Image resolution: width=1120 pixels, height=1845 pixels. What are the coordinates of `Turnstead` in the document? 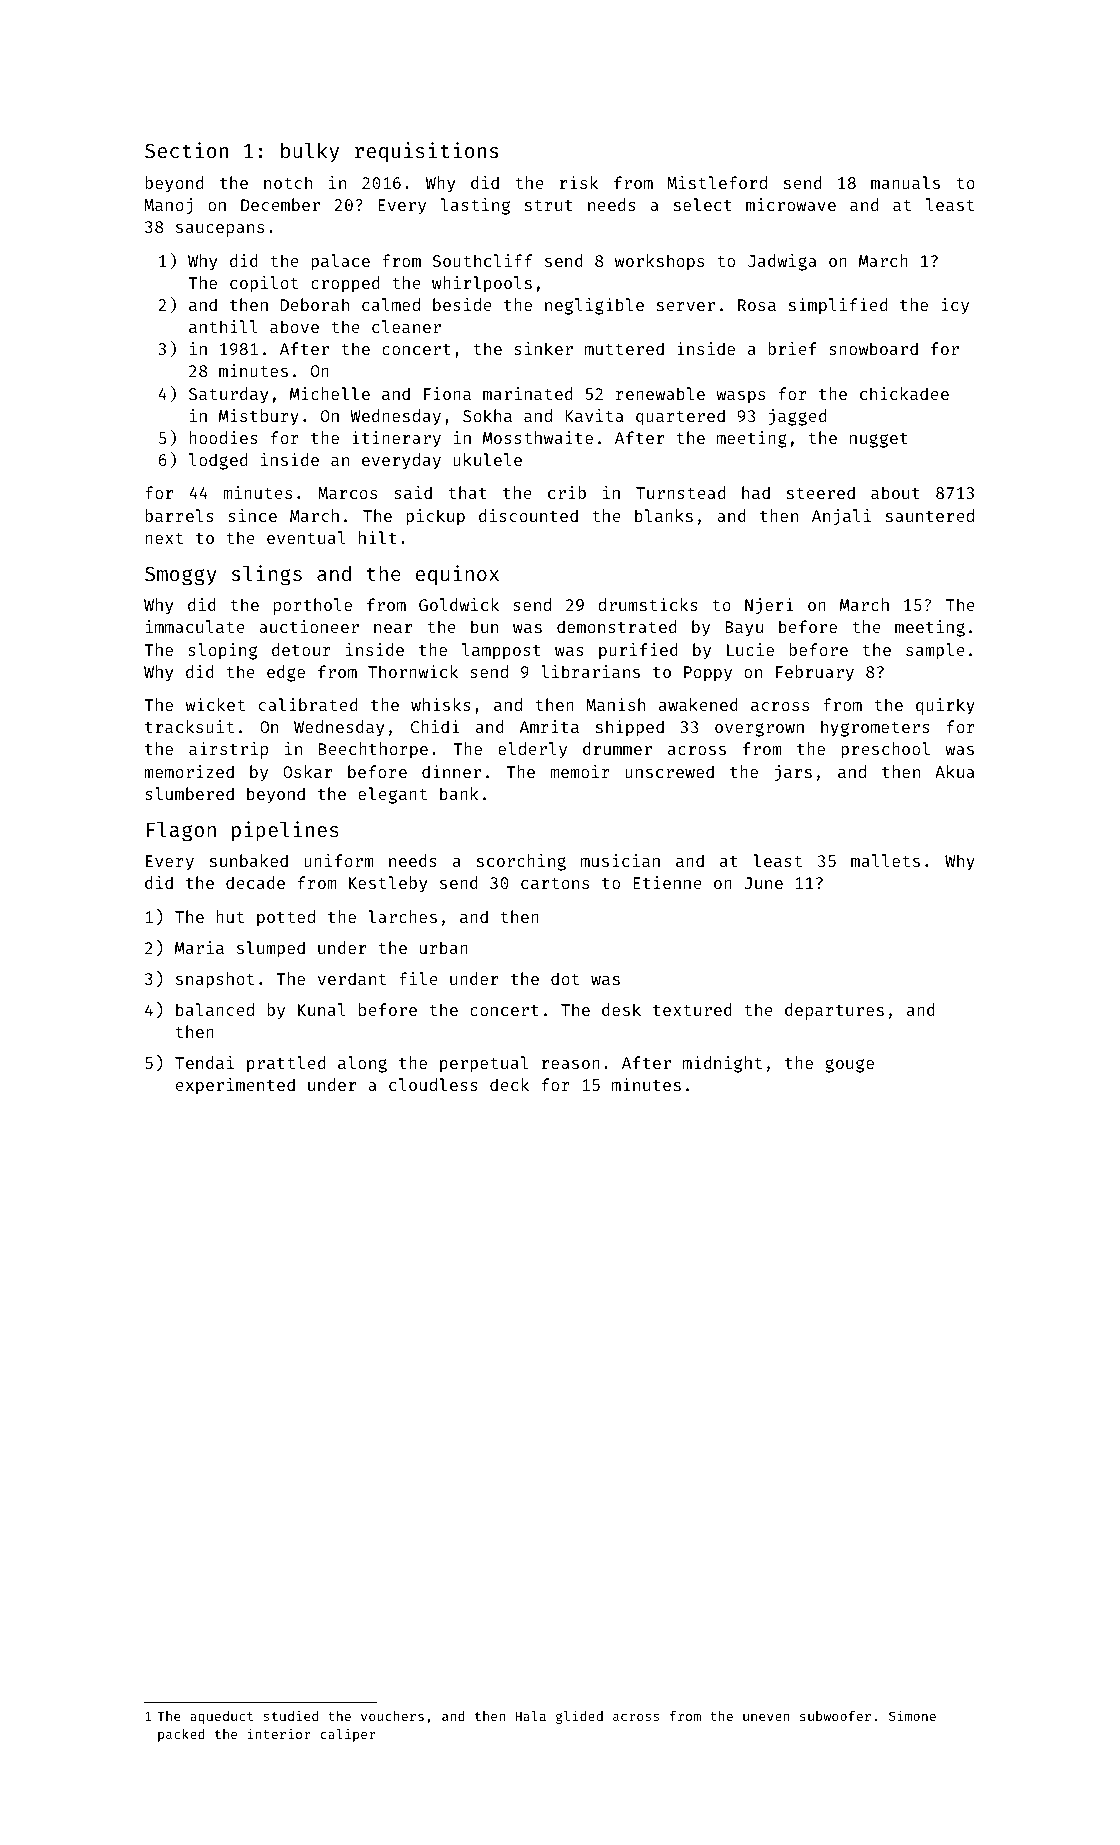 It's located at (680, 492).
